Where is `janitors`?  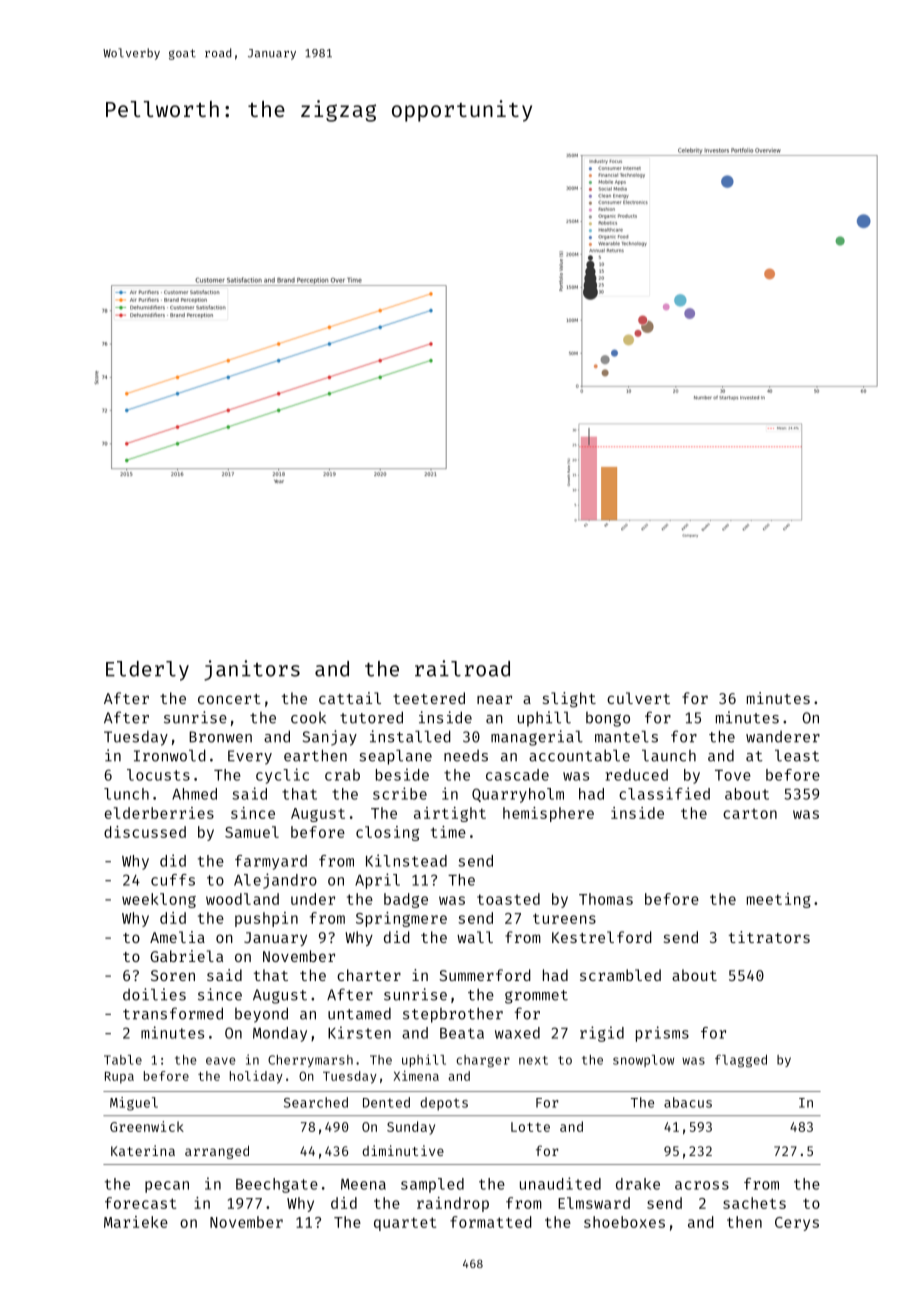
janitors is located at coordinates (252, 670).
